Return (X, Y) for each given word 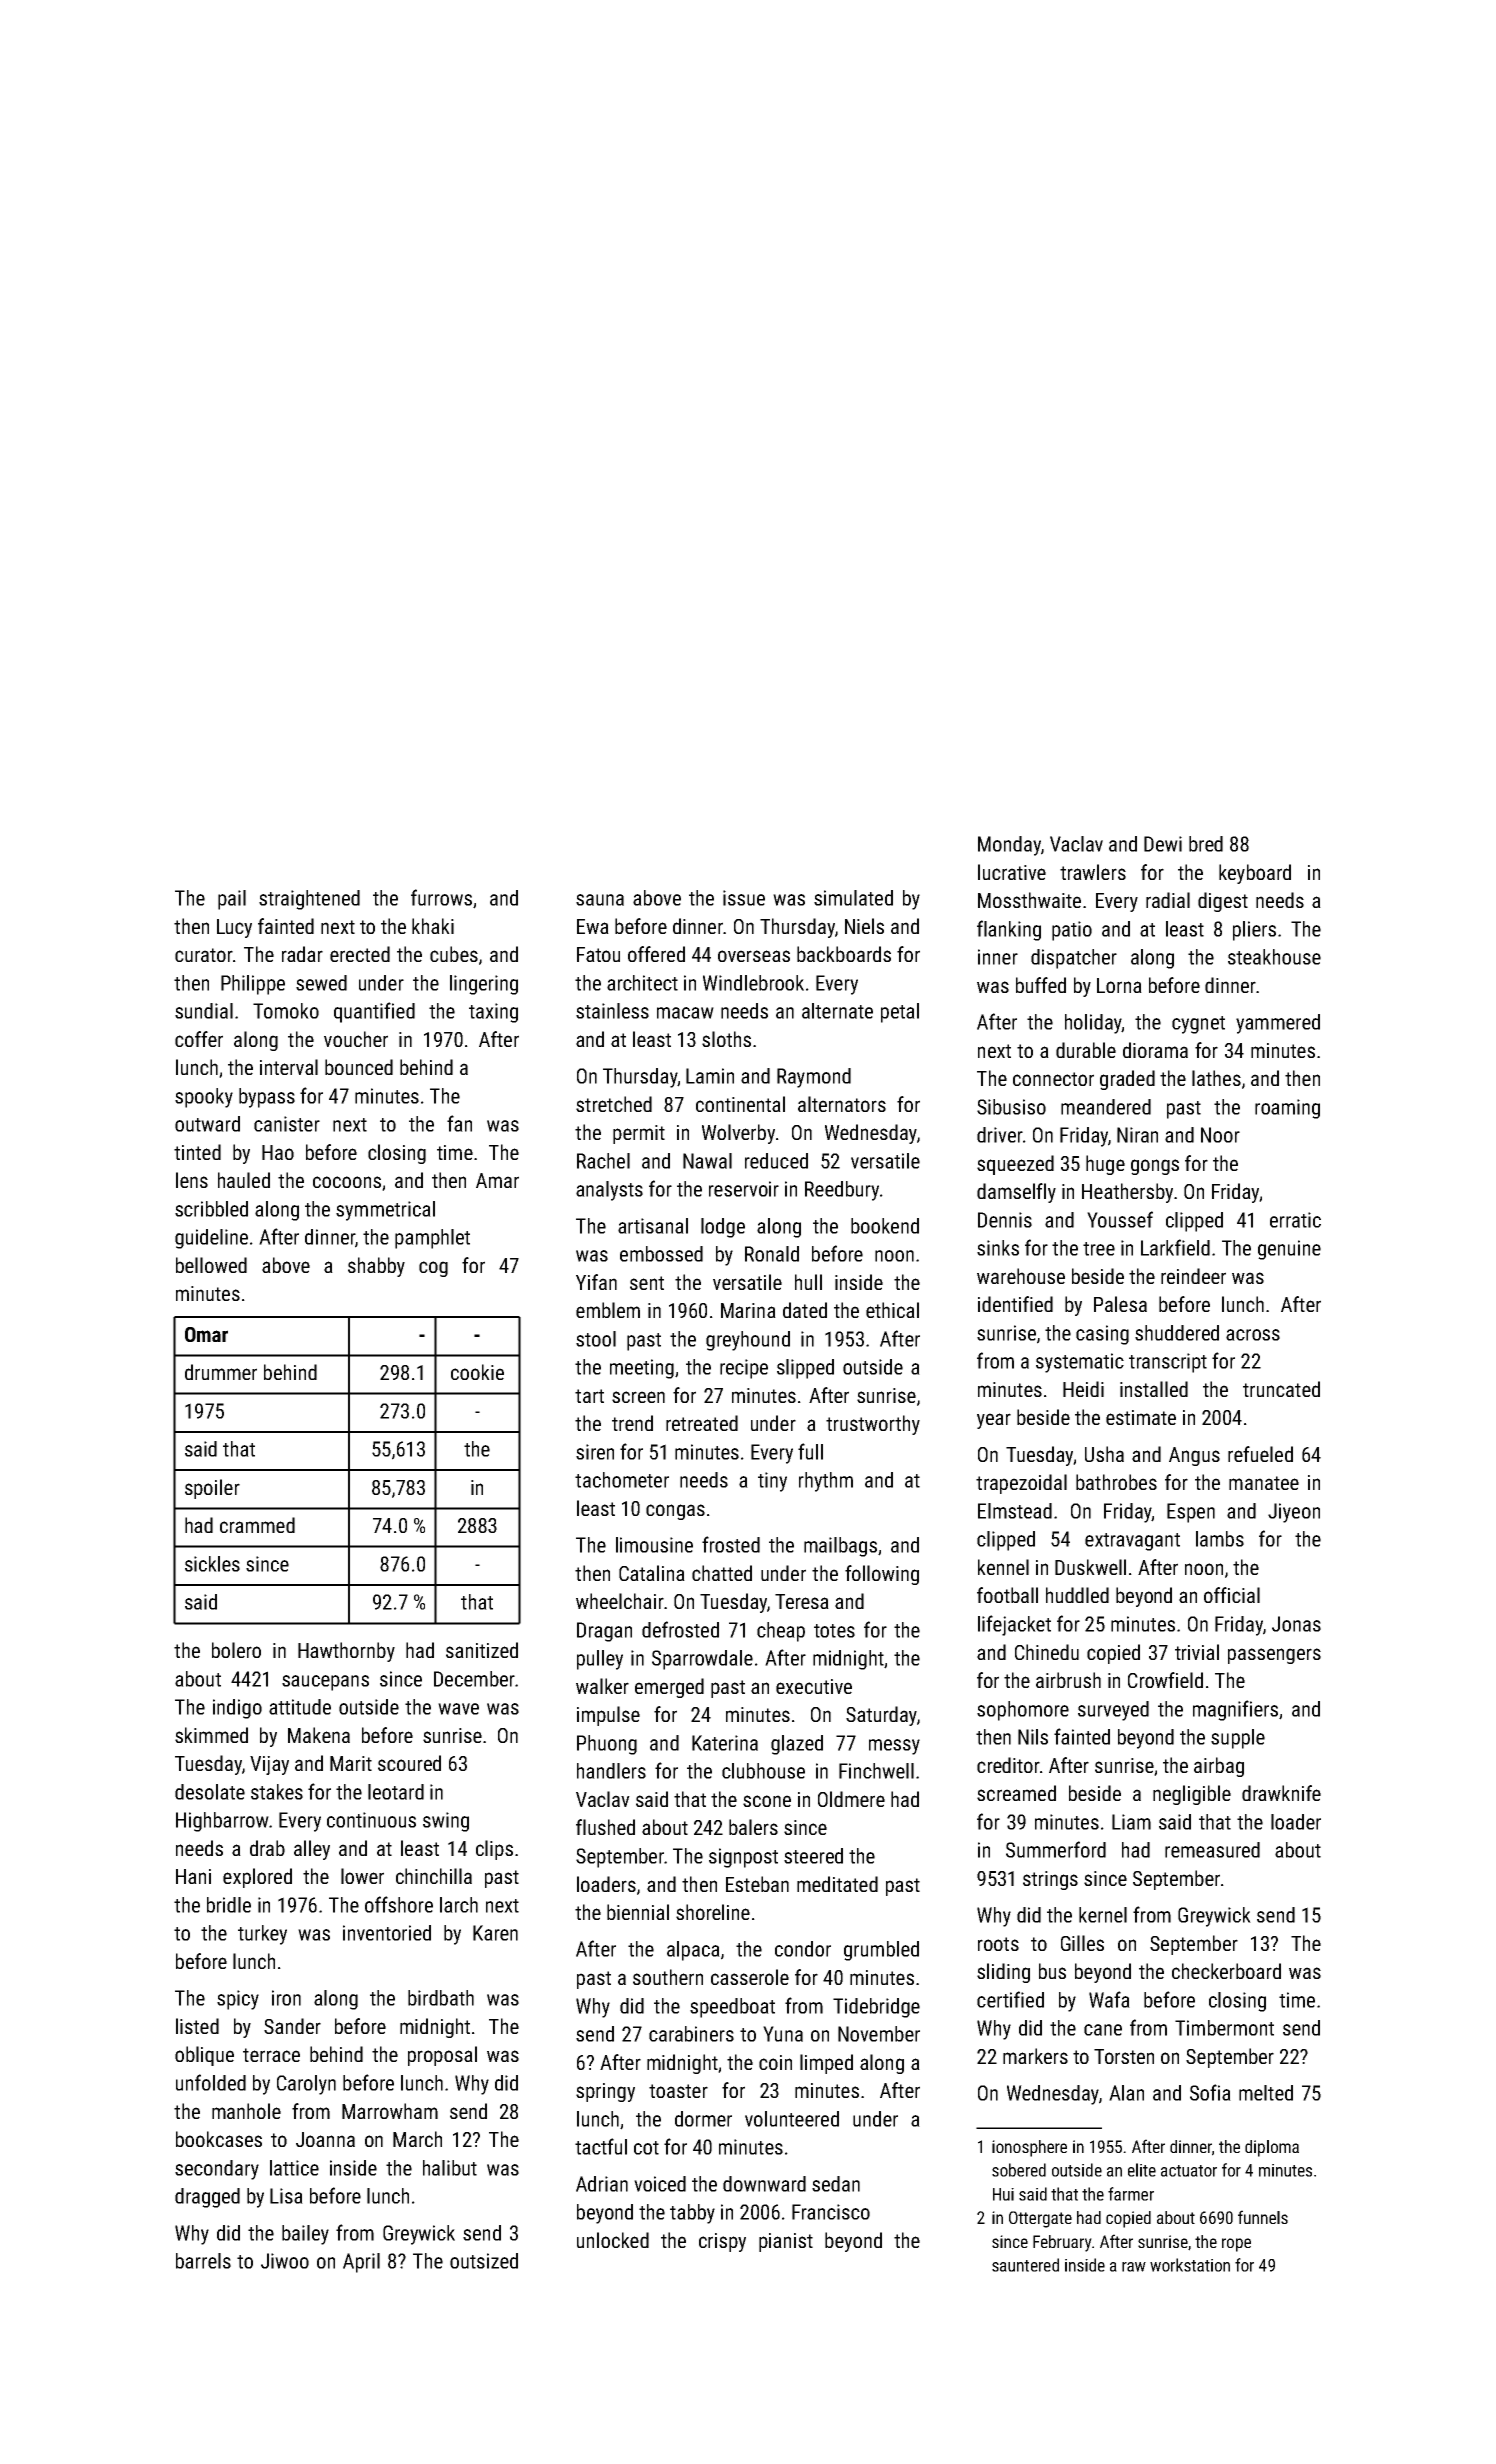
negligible (1192, 1795)
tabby (692, 2214)
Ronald (772, 1254)
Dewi (1163, 844)
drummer (221, 1372)
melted (1266, 2093)
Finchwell (876, 1771)
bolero (236, 1650)
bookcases (219, 2139)
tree (1099, 1249)
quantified (374, 1012)
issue (744, 898)
